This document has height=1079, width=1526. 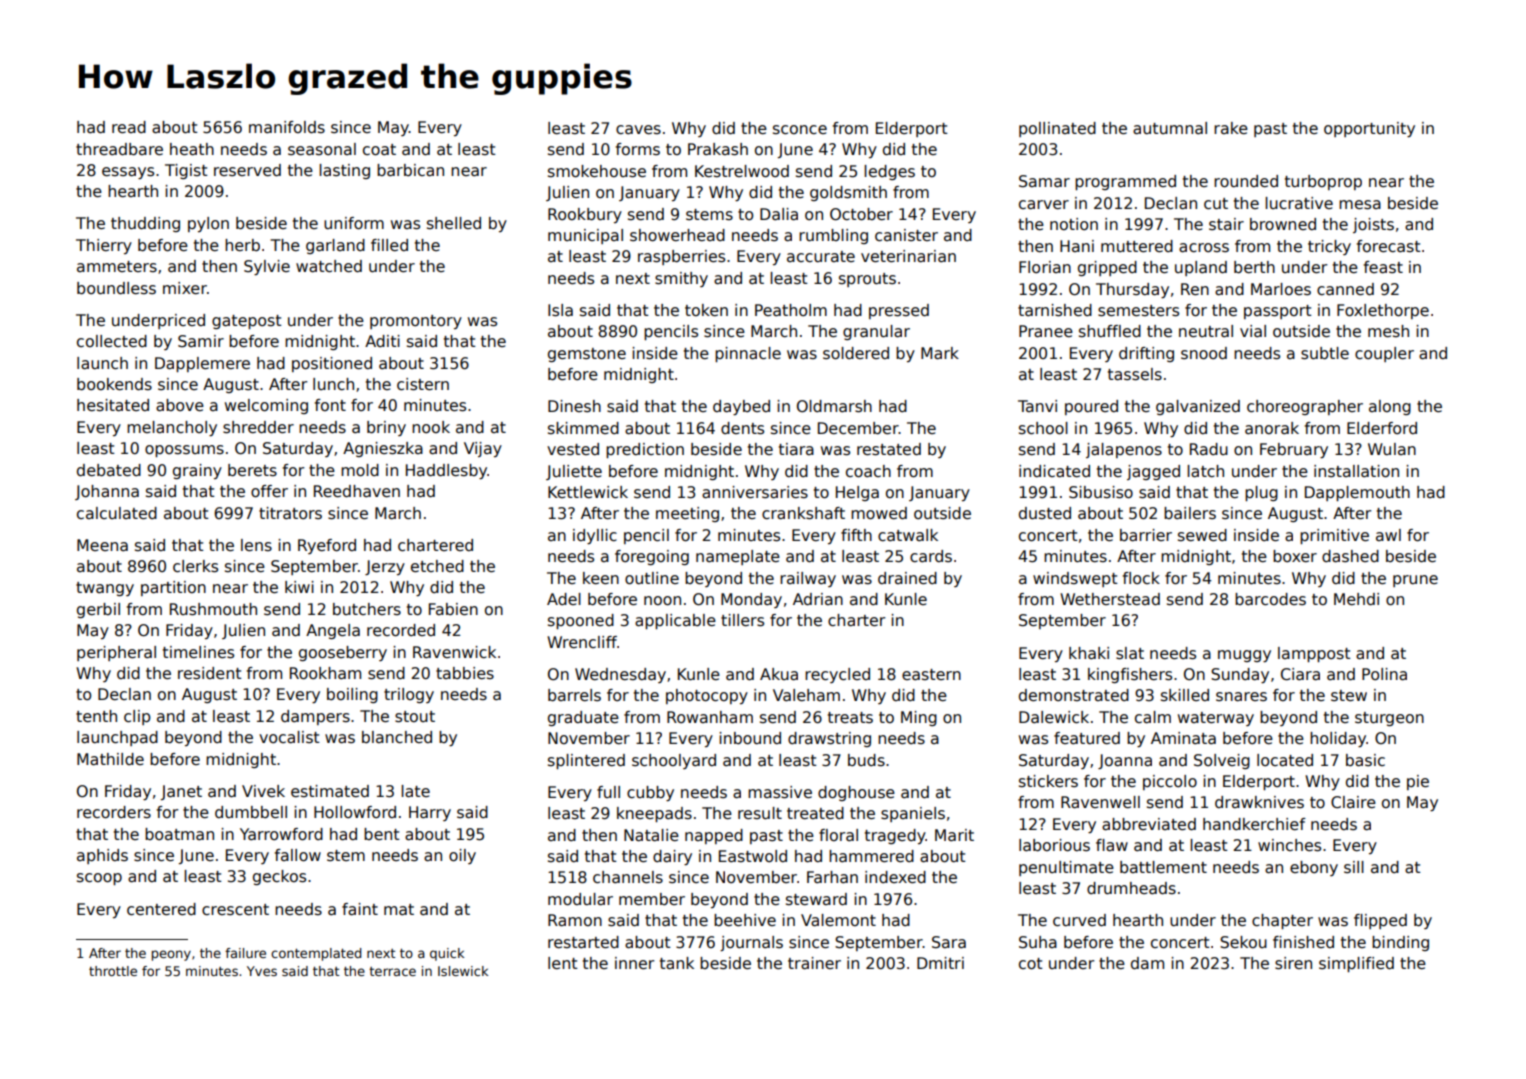 What do you see at coordinates (98, 610) in the document?
I see `gerbil` at bounding box center [98, 610].
